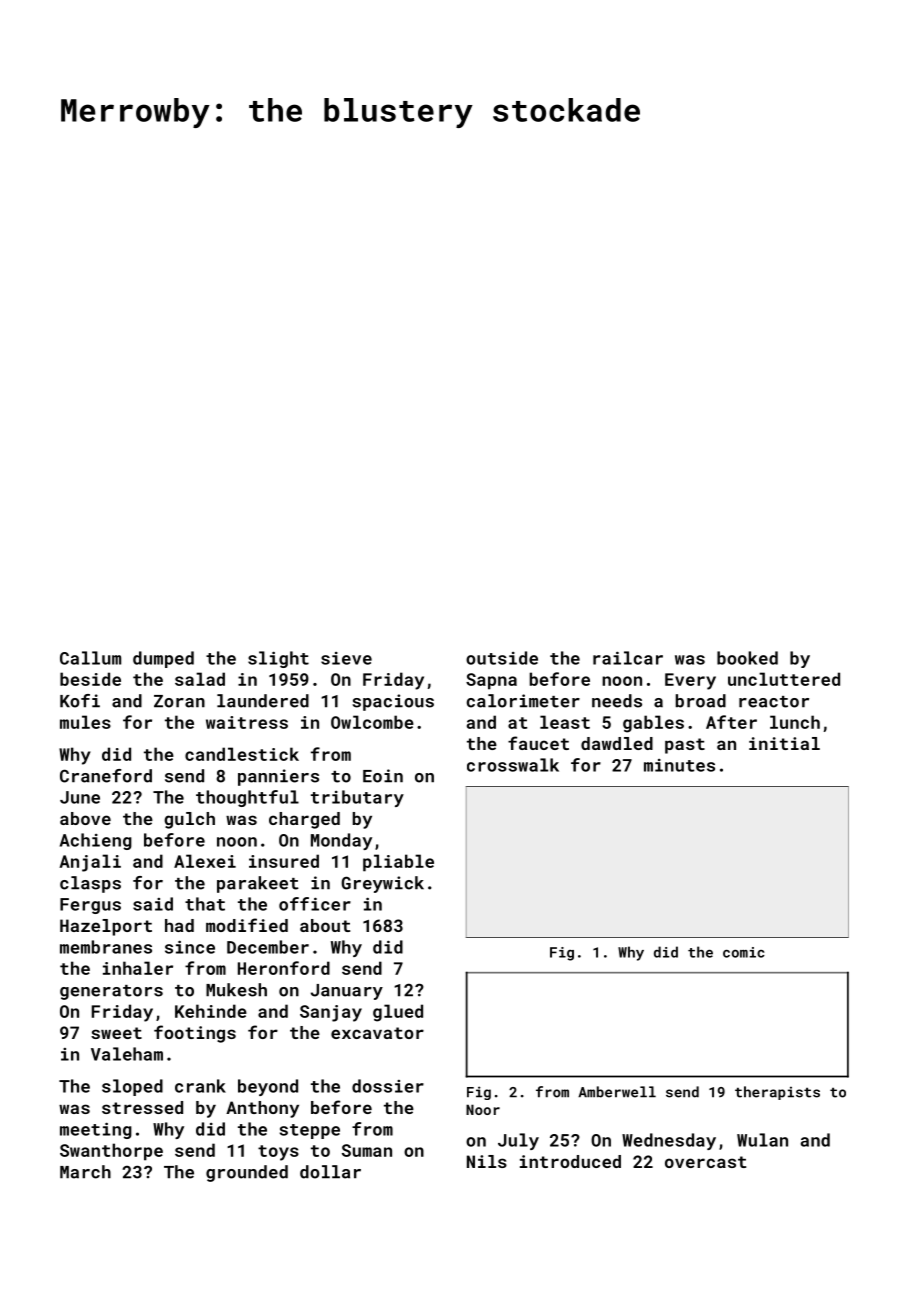  Describe the element at coordinates (346, 658) in the screenshot. I see `sieve` at that location.
